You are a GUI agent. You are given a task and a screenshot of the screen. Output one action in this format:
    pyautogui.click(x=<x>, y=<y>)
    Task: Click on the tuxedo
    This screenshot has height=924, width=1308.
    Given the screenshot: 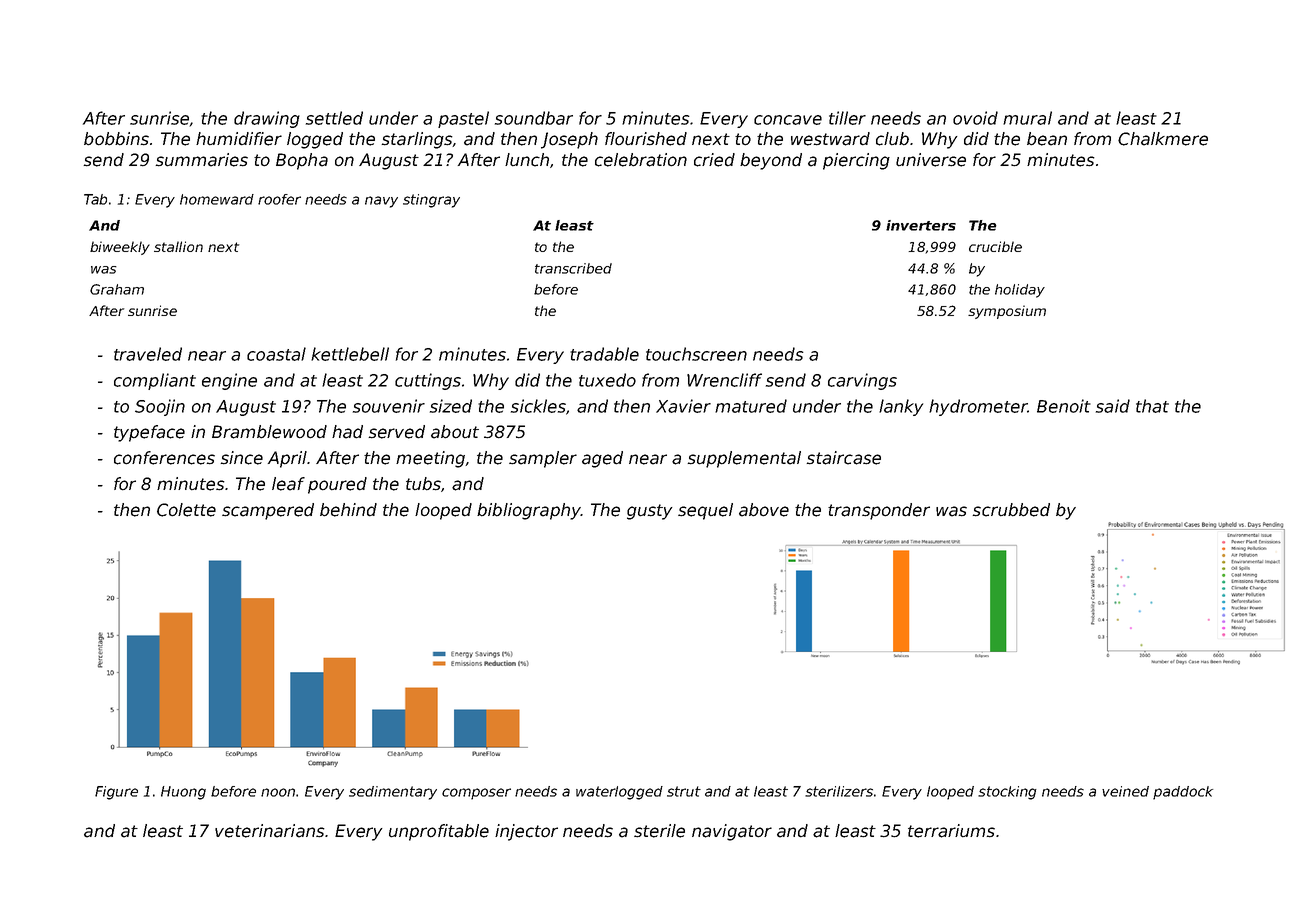 What is the action you would take?
    pyautogui.click(x=607, y=380)
